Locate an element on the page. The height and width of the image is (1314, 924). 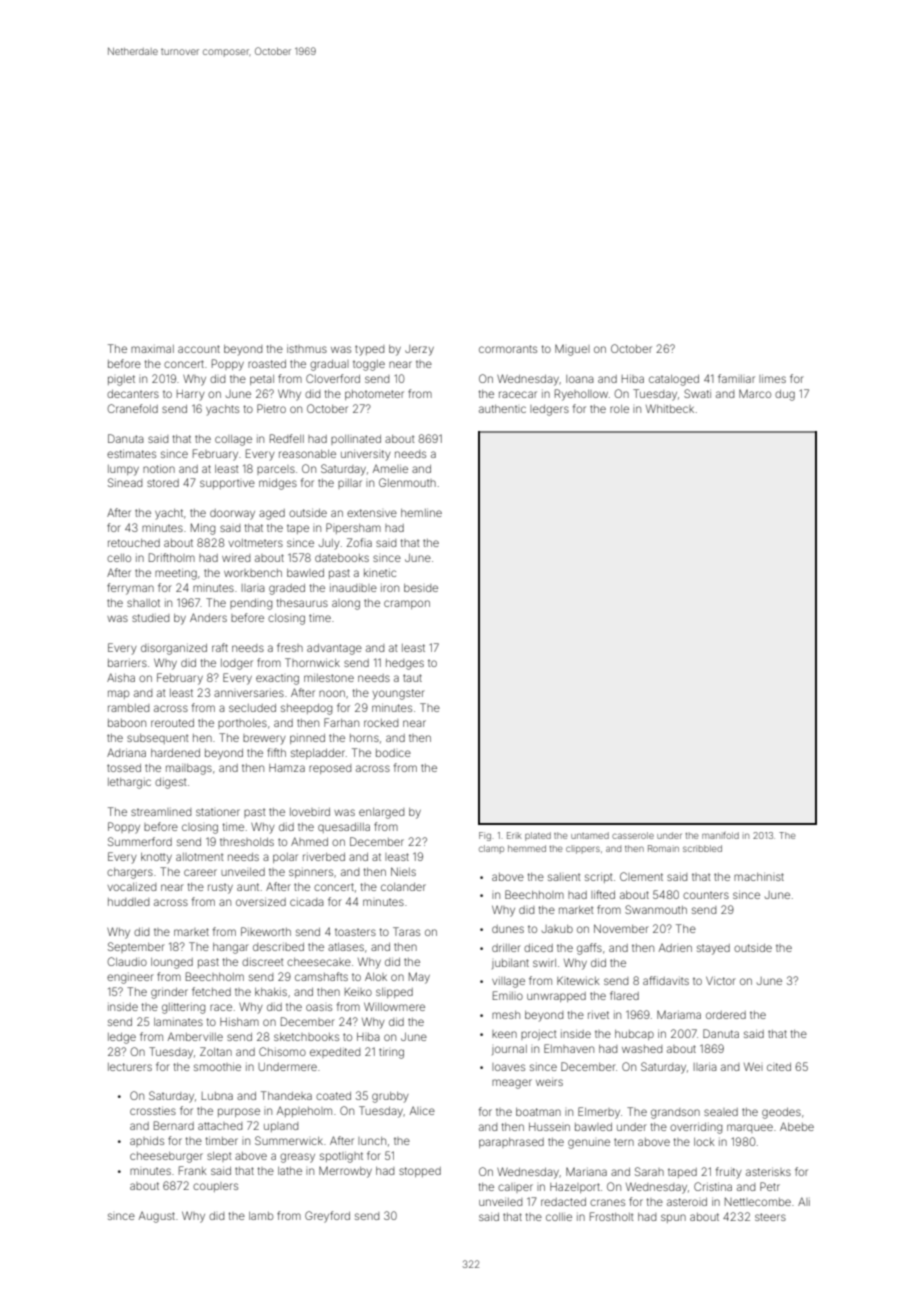
disorganized is located at coordinates (174, 649).
